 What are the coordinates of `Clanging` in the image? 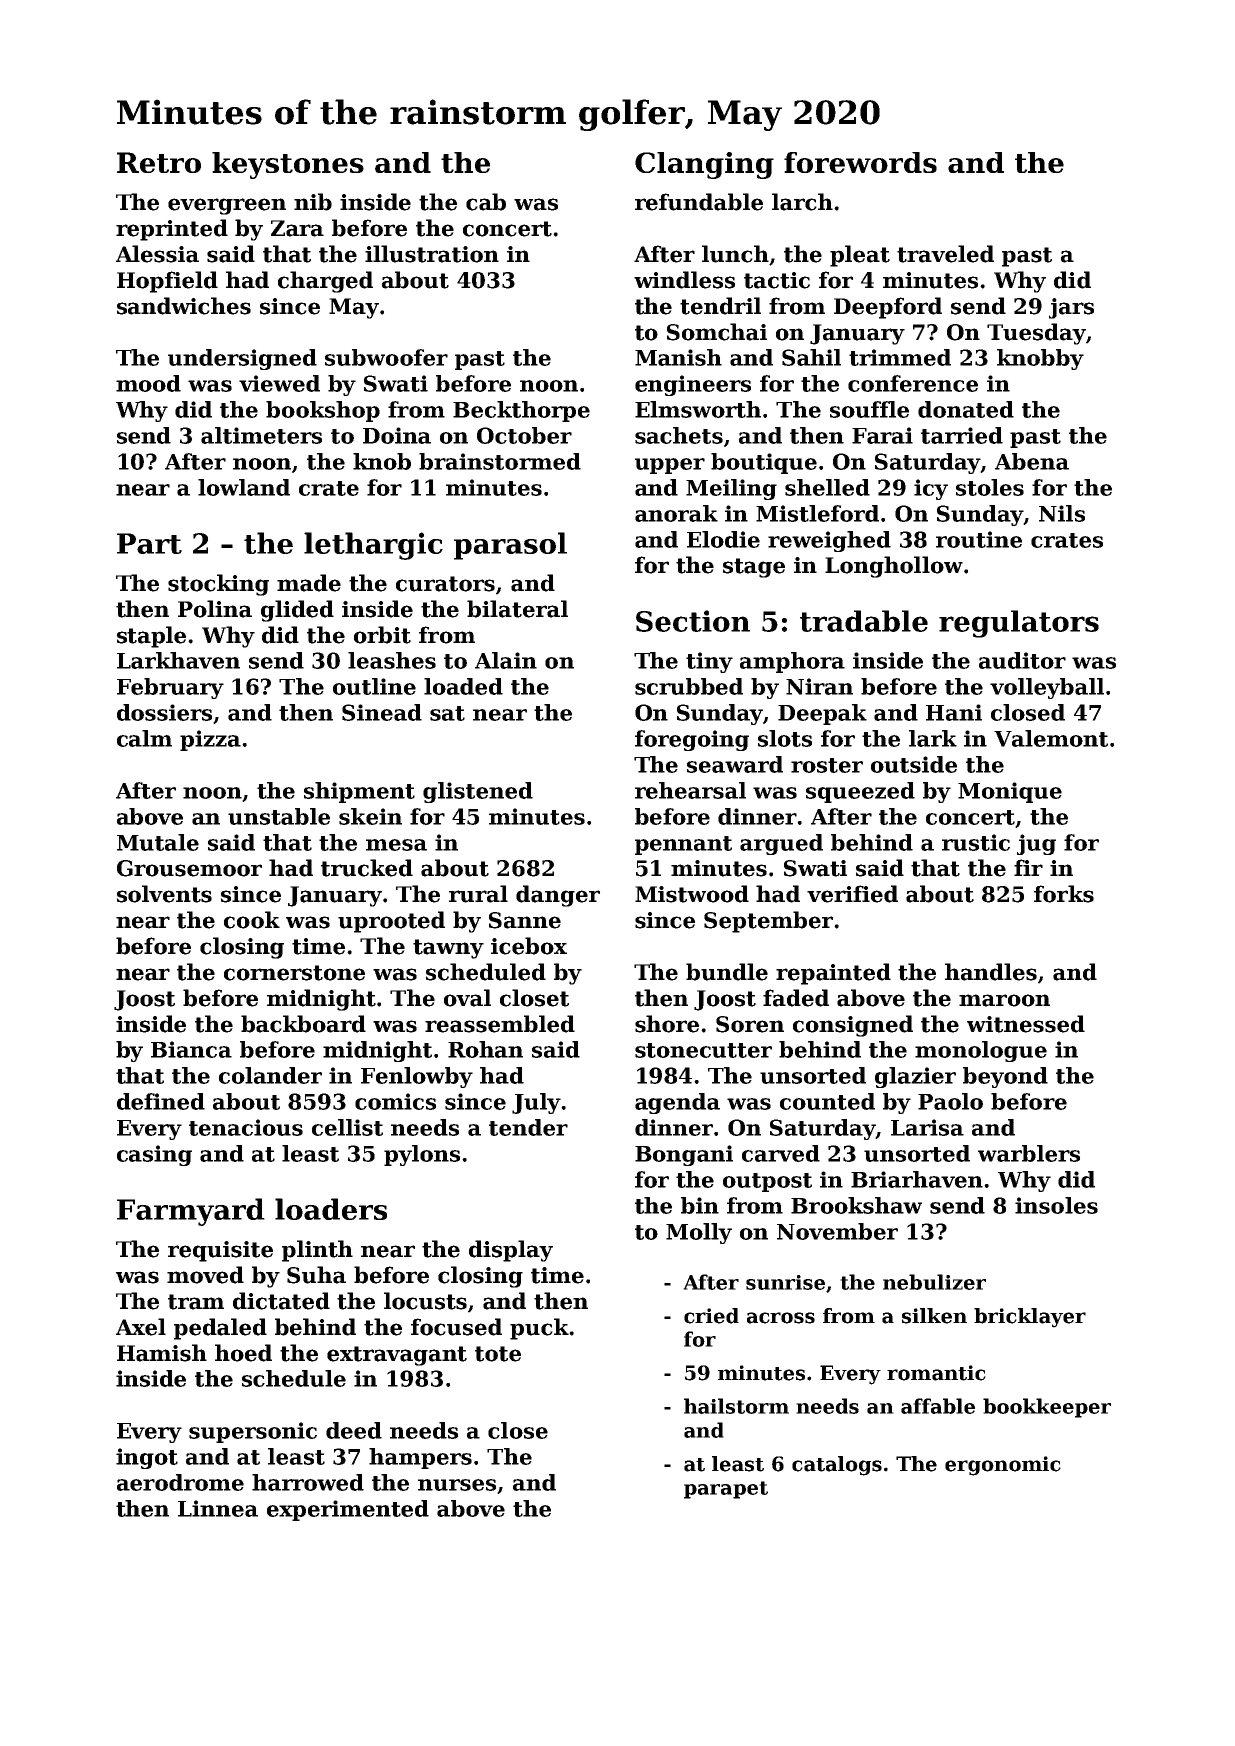 It's located at (704, 165).
